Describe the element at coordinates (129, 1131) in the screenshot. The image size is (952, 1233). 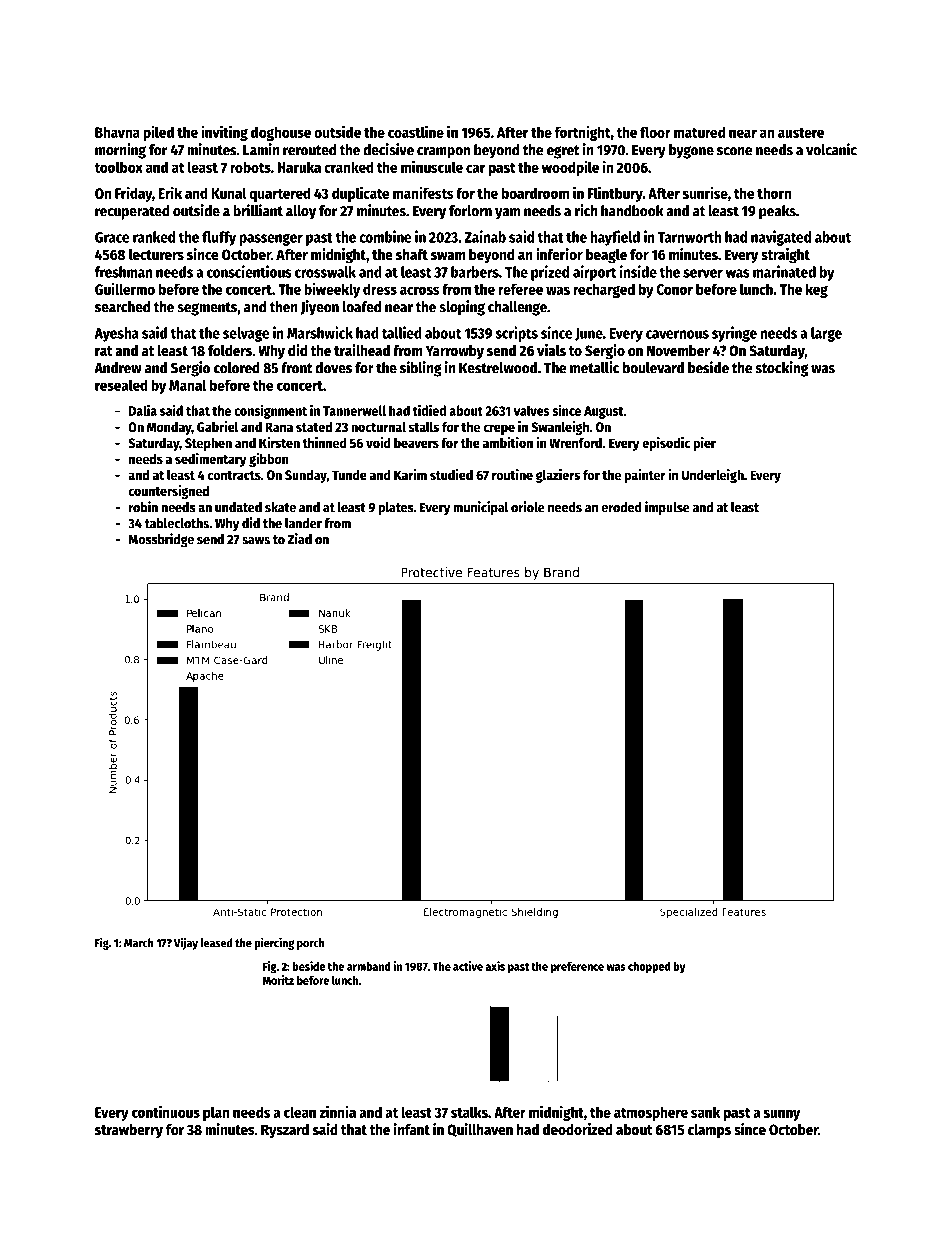
I see `strawberry` at that location.
